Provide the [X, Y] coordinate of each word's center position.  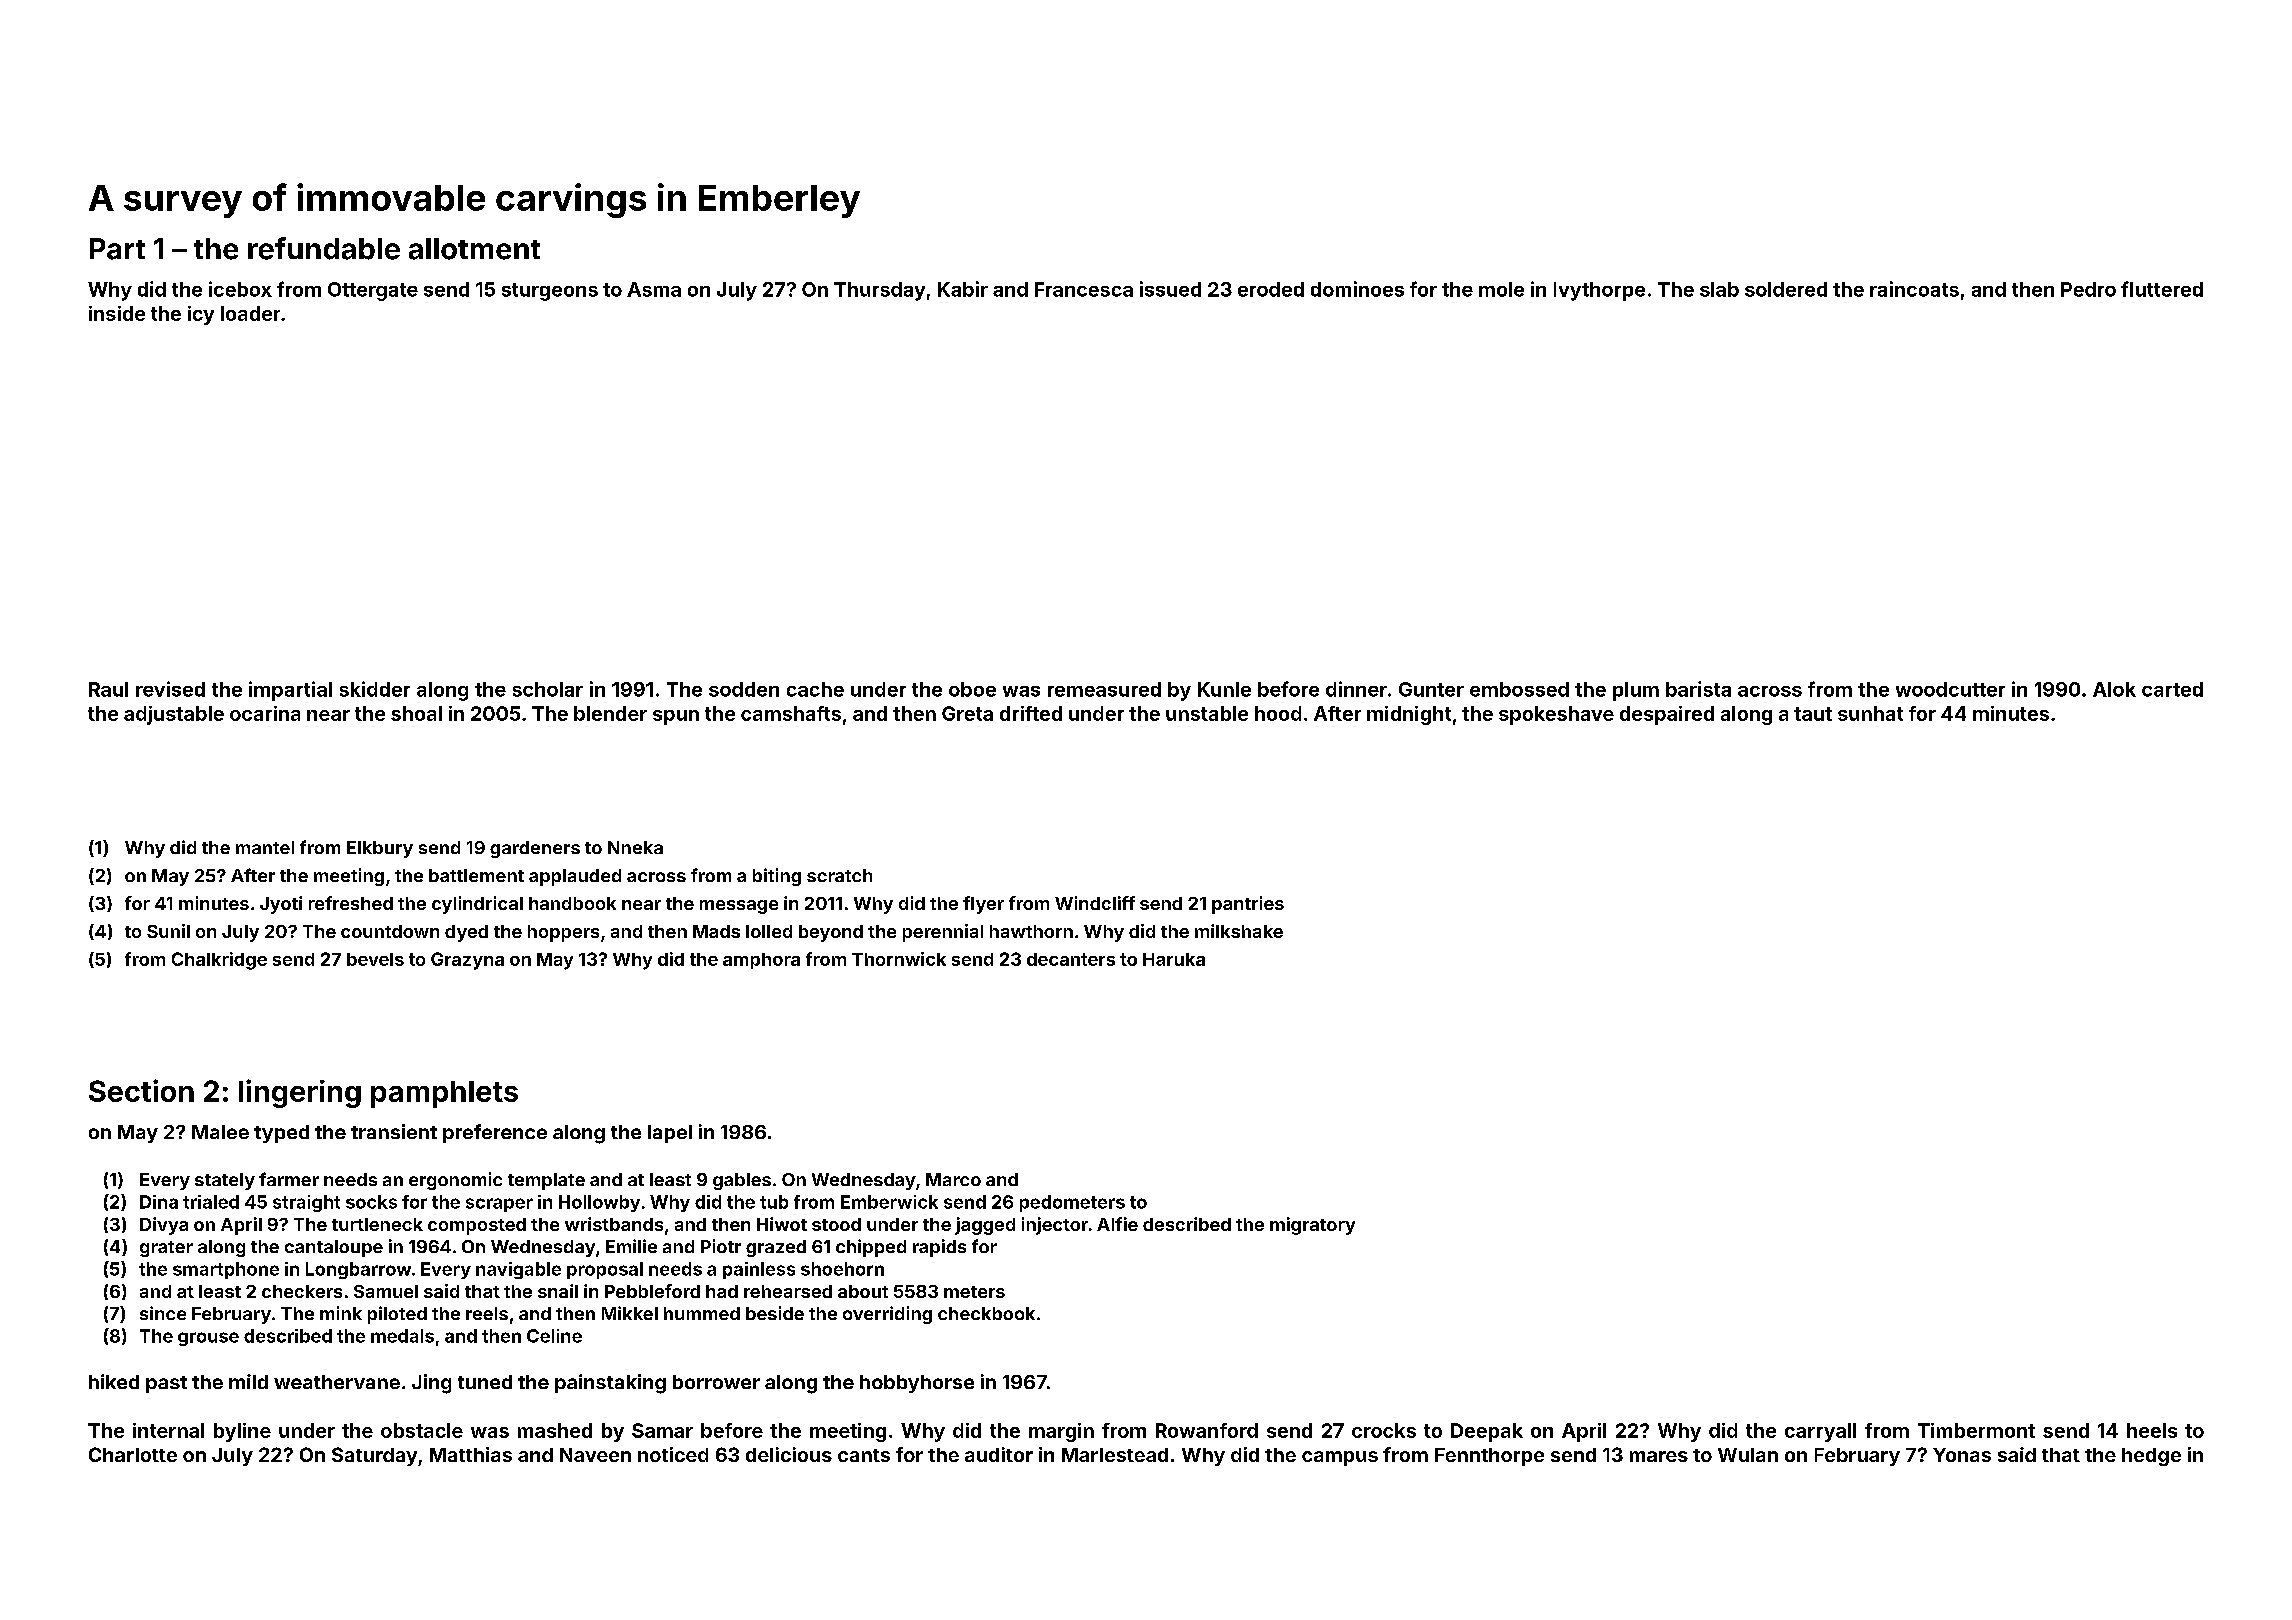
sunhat [1870, 713]
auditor [999, 1454]
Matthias [471, 1454]
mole [1501, 289]
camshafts [791, 713]
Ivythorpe [1599, 291]
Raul [108, 689]
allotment [474, 249]
